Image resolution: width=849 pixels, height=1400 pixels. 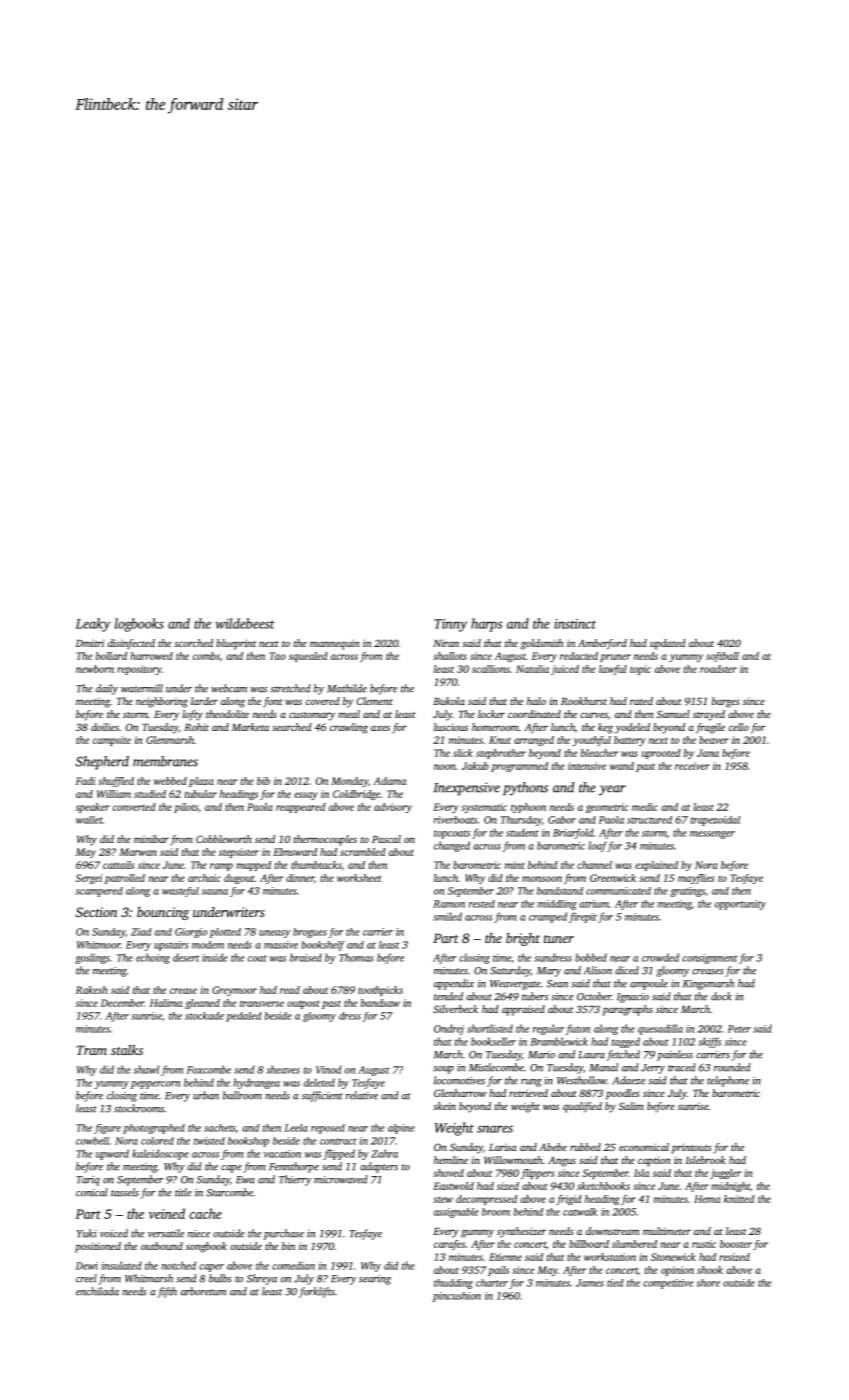 I want to click on James, so click(x=590, y=1283).
